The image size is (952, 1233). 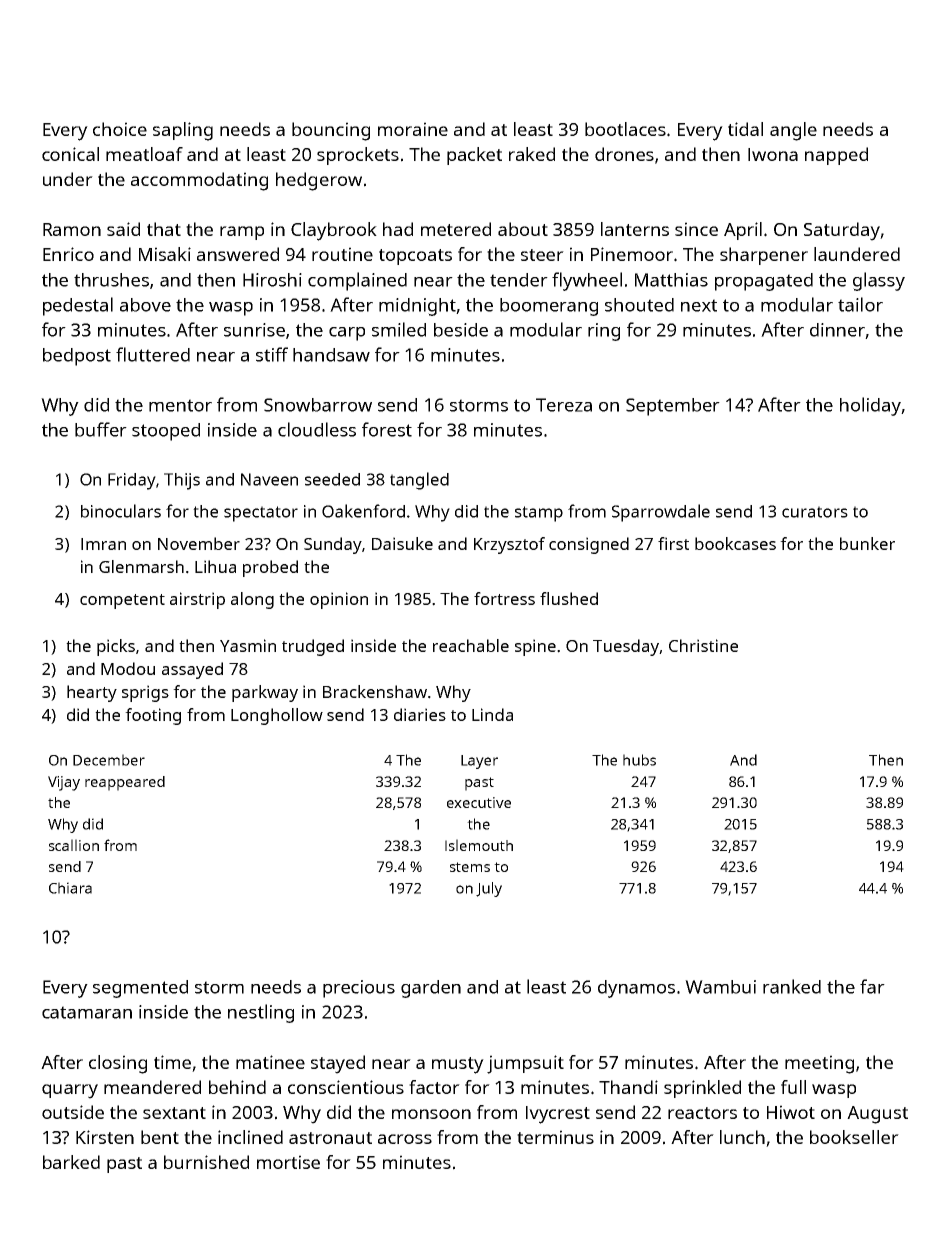 I want to click on moraine, so click(x=413, y=129).
